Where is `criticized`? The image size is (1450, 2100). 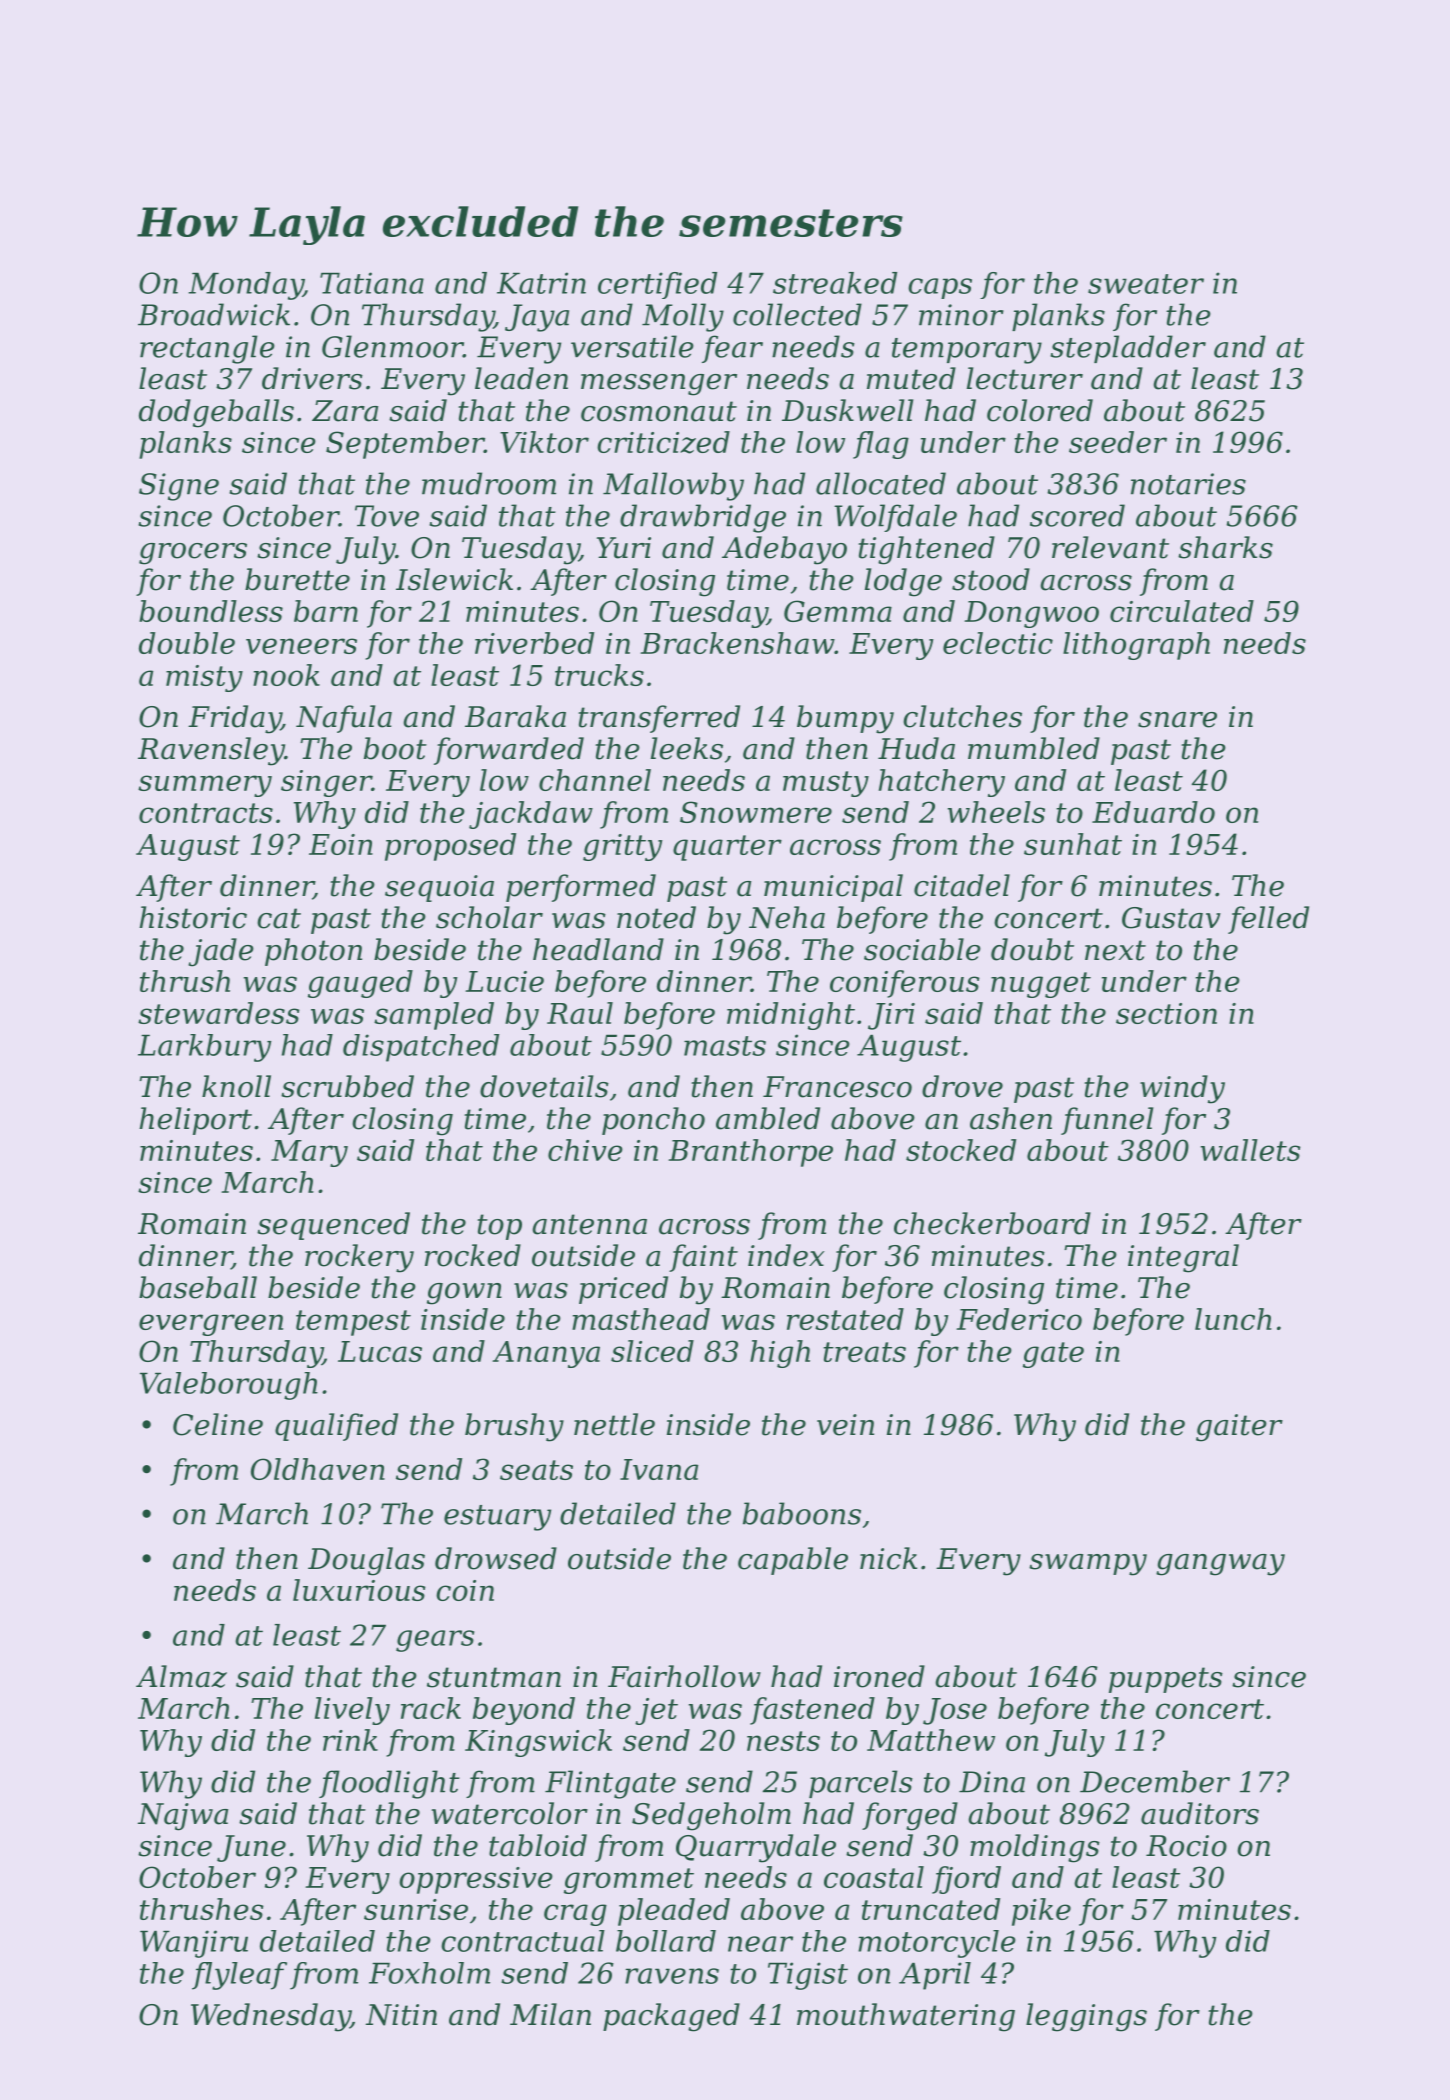
criticized is located at coordinates (663, 442).
